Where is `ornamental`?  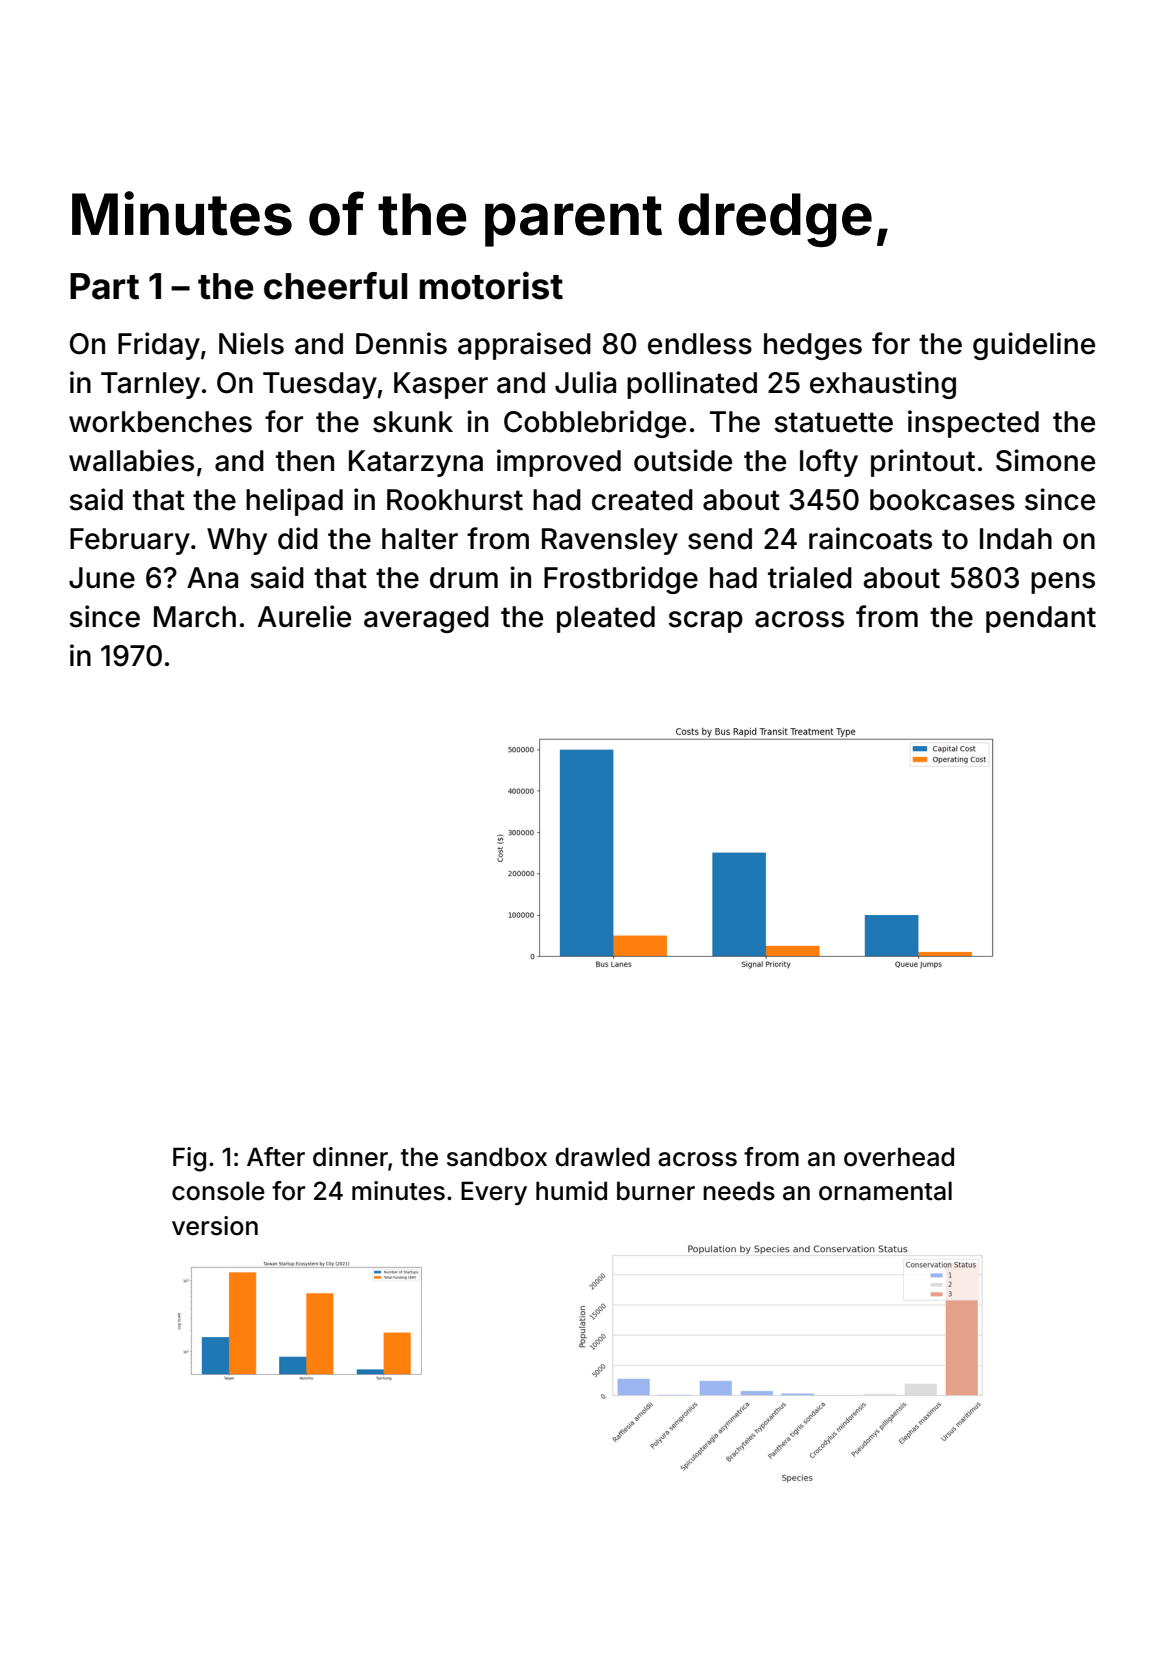 ornamental is located at coordinates (885, 1191).
